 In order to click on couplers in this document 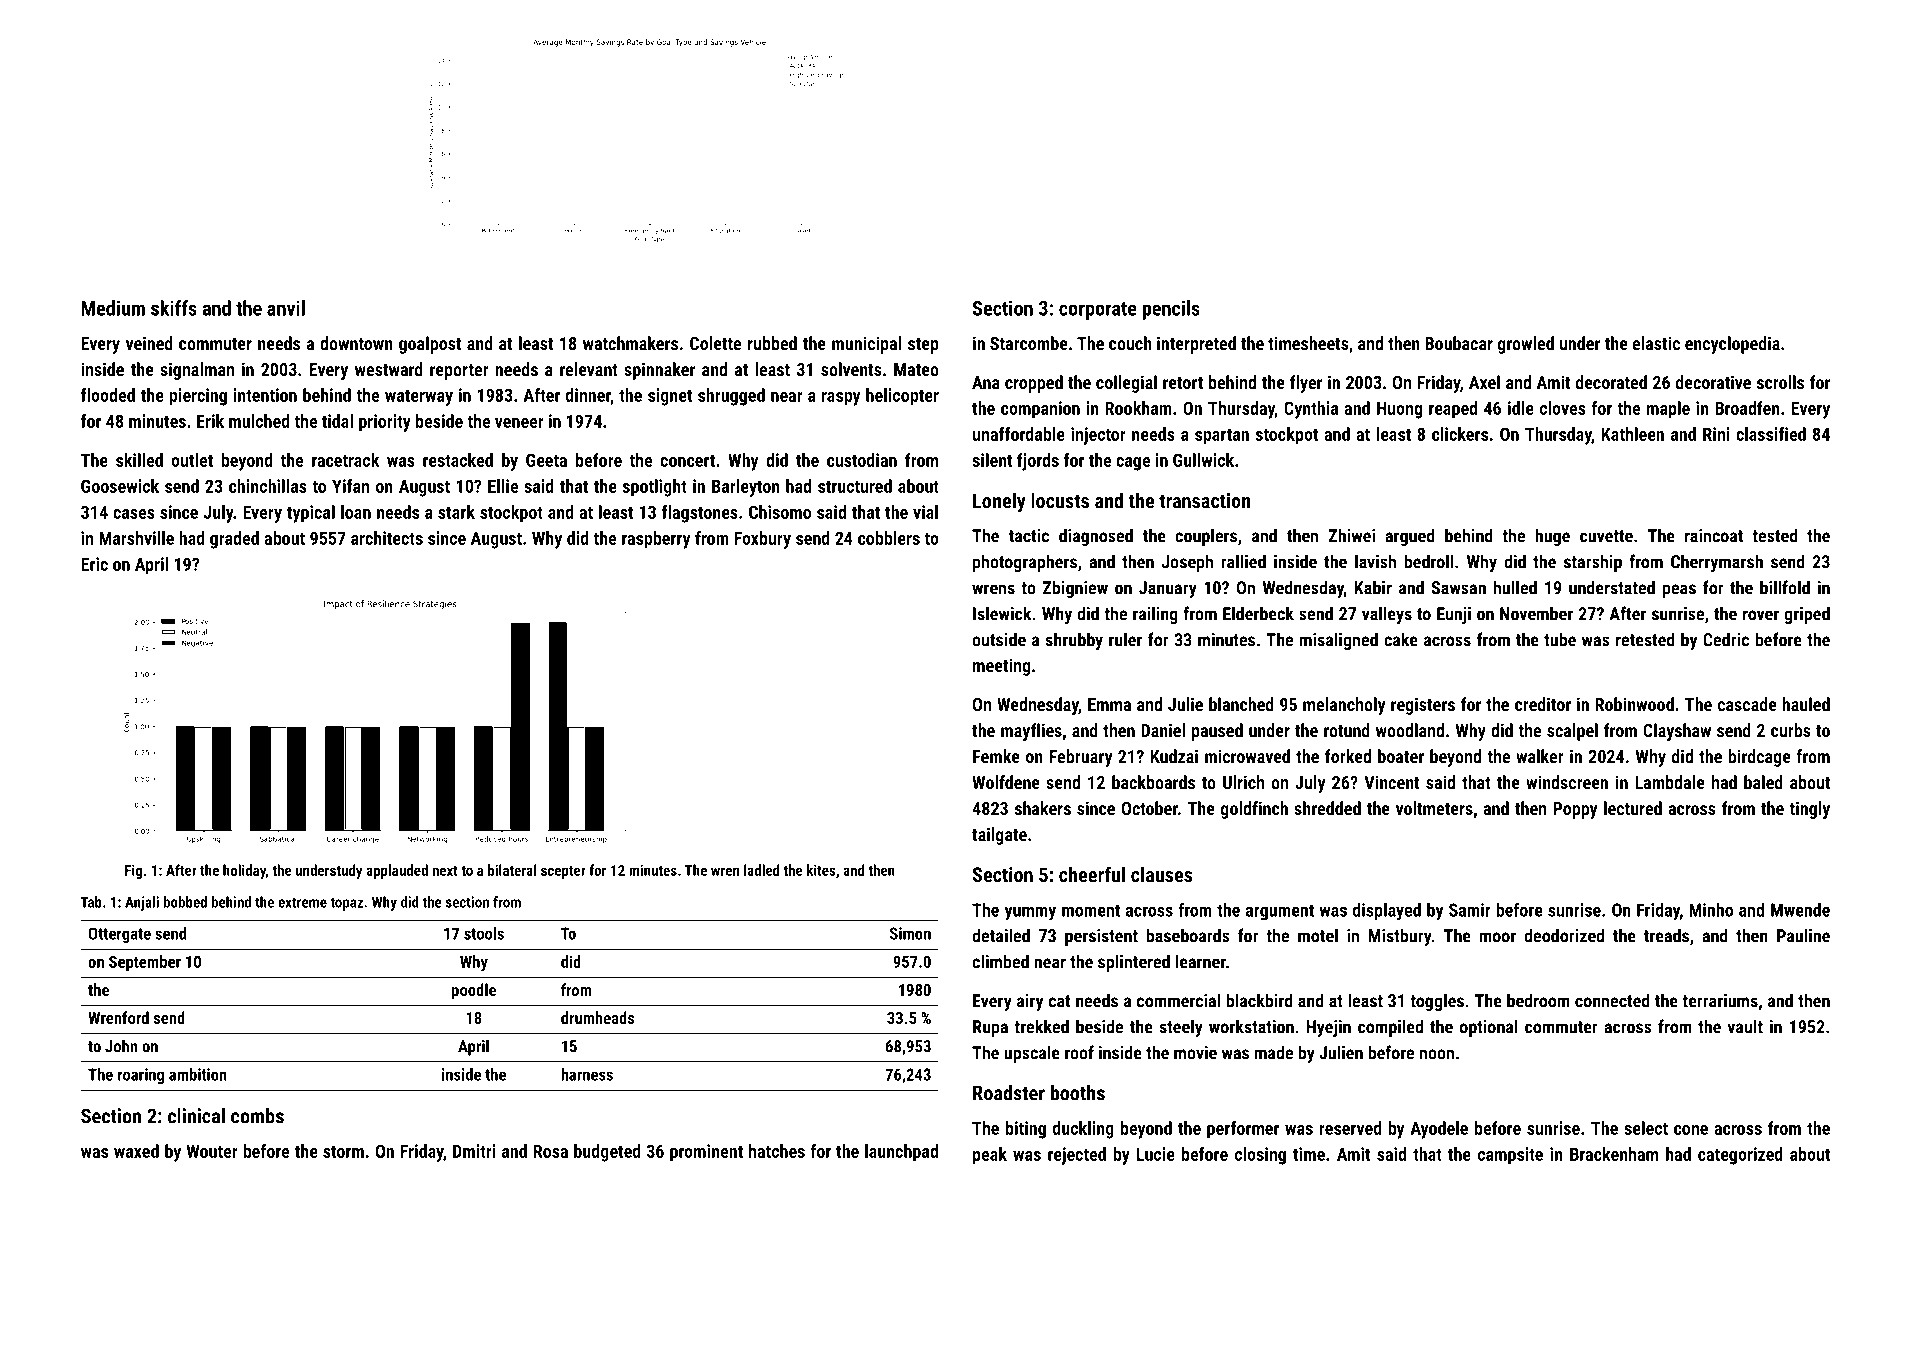, I will do `click(1206, 537)`.
